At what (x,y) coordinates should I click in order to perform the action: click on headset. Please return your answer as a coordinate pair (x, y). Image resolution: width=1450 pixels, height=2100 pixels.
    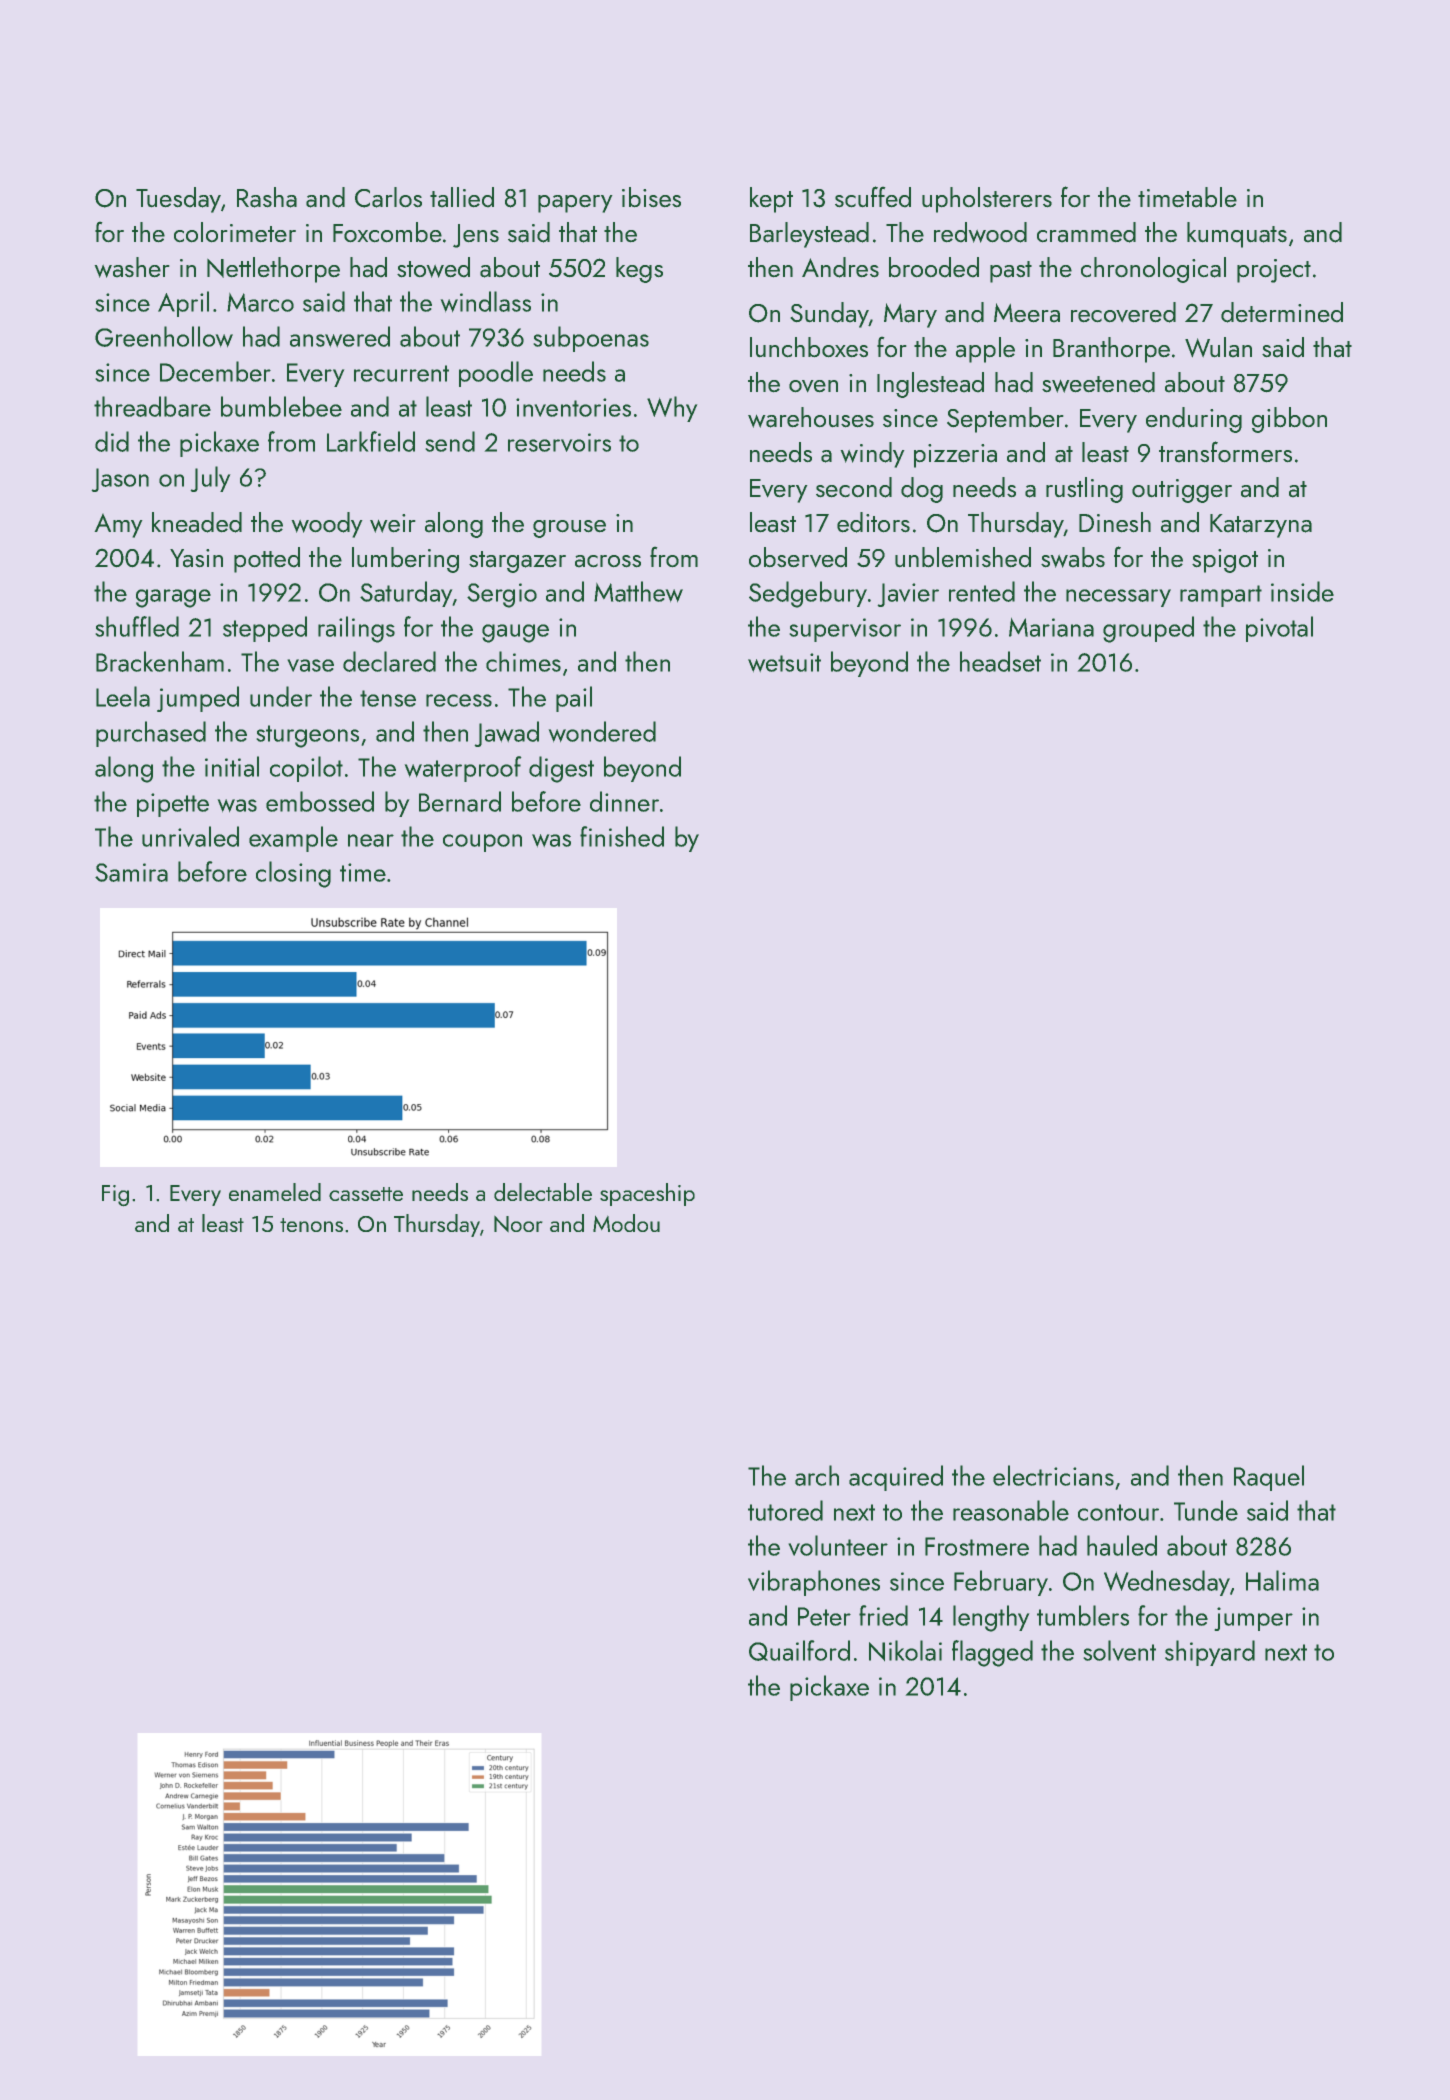
    Looking at the image, I should click on (1000, 661).
